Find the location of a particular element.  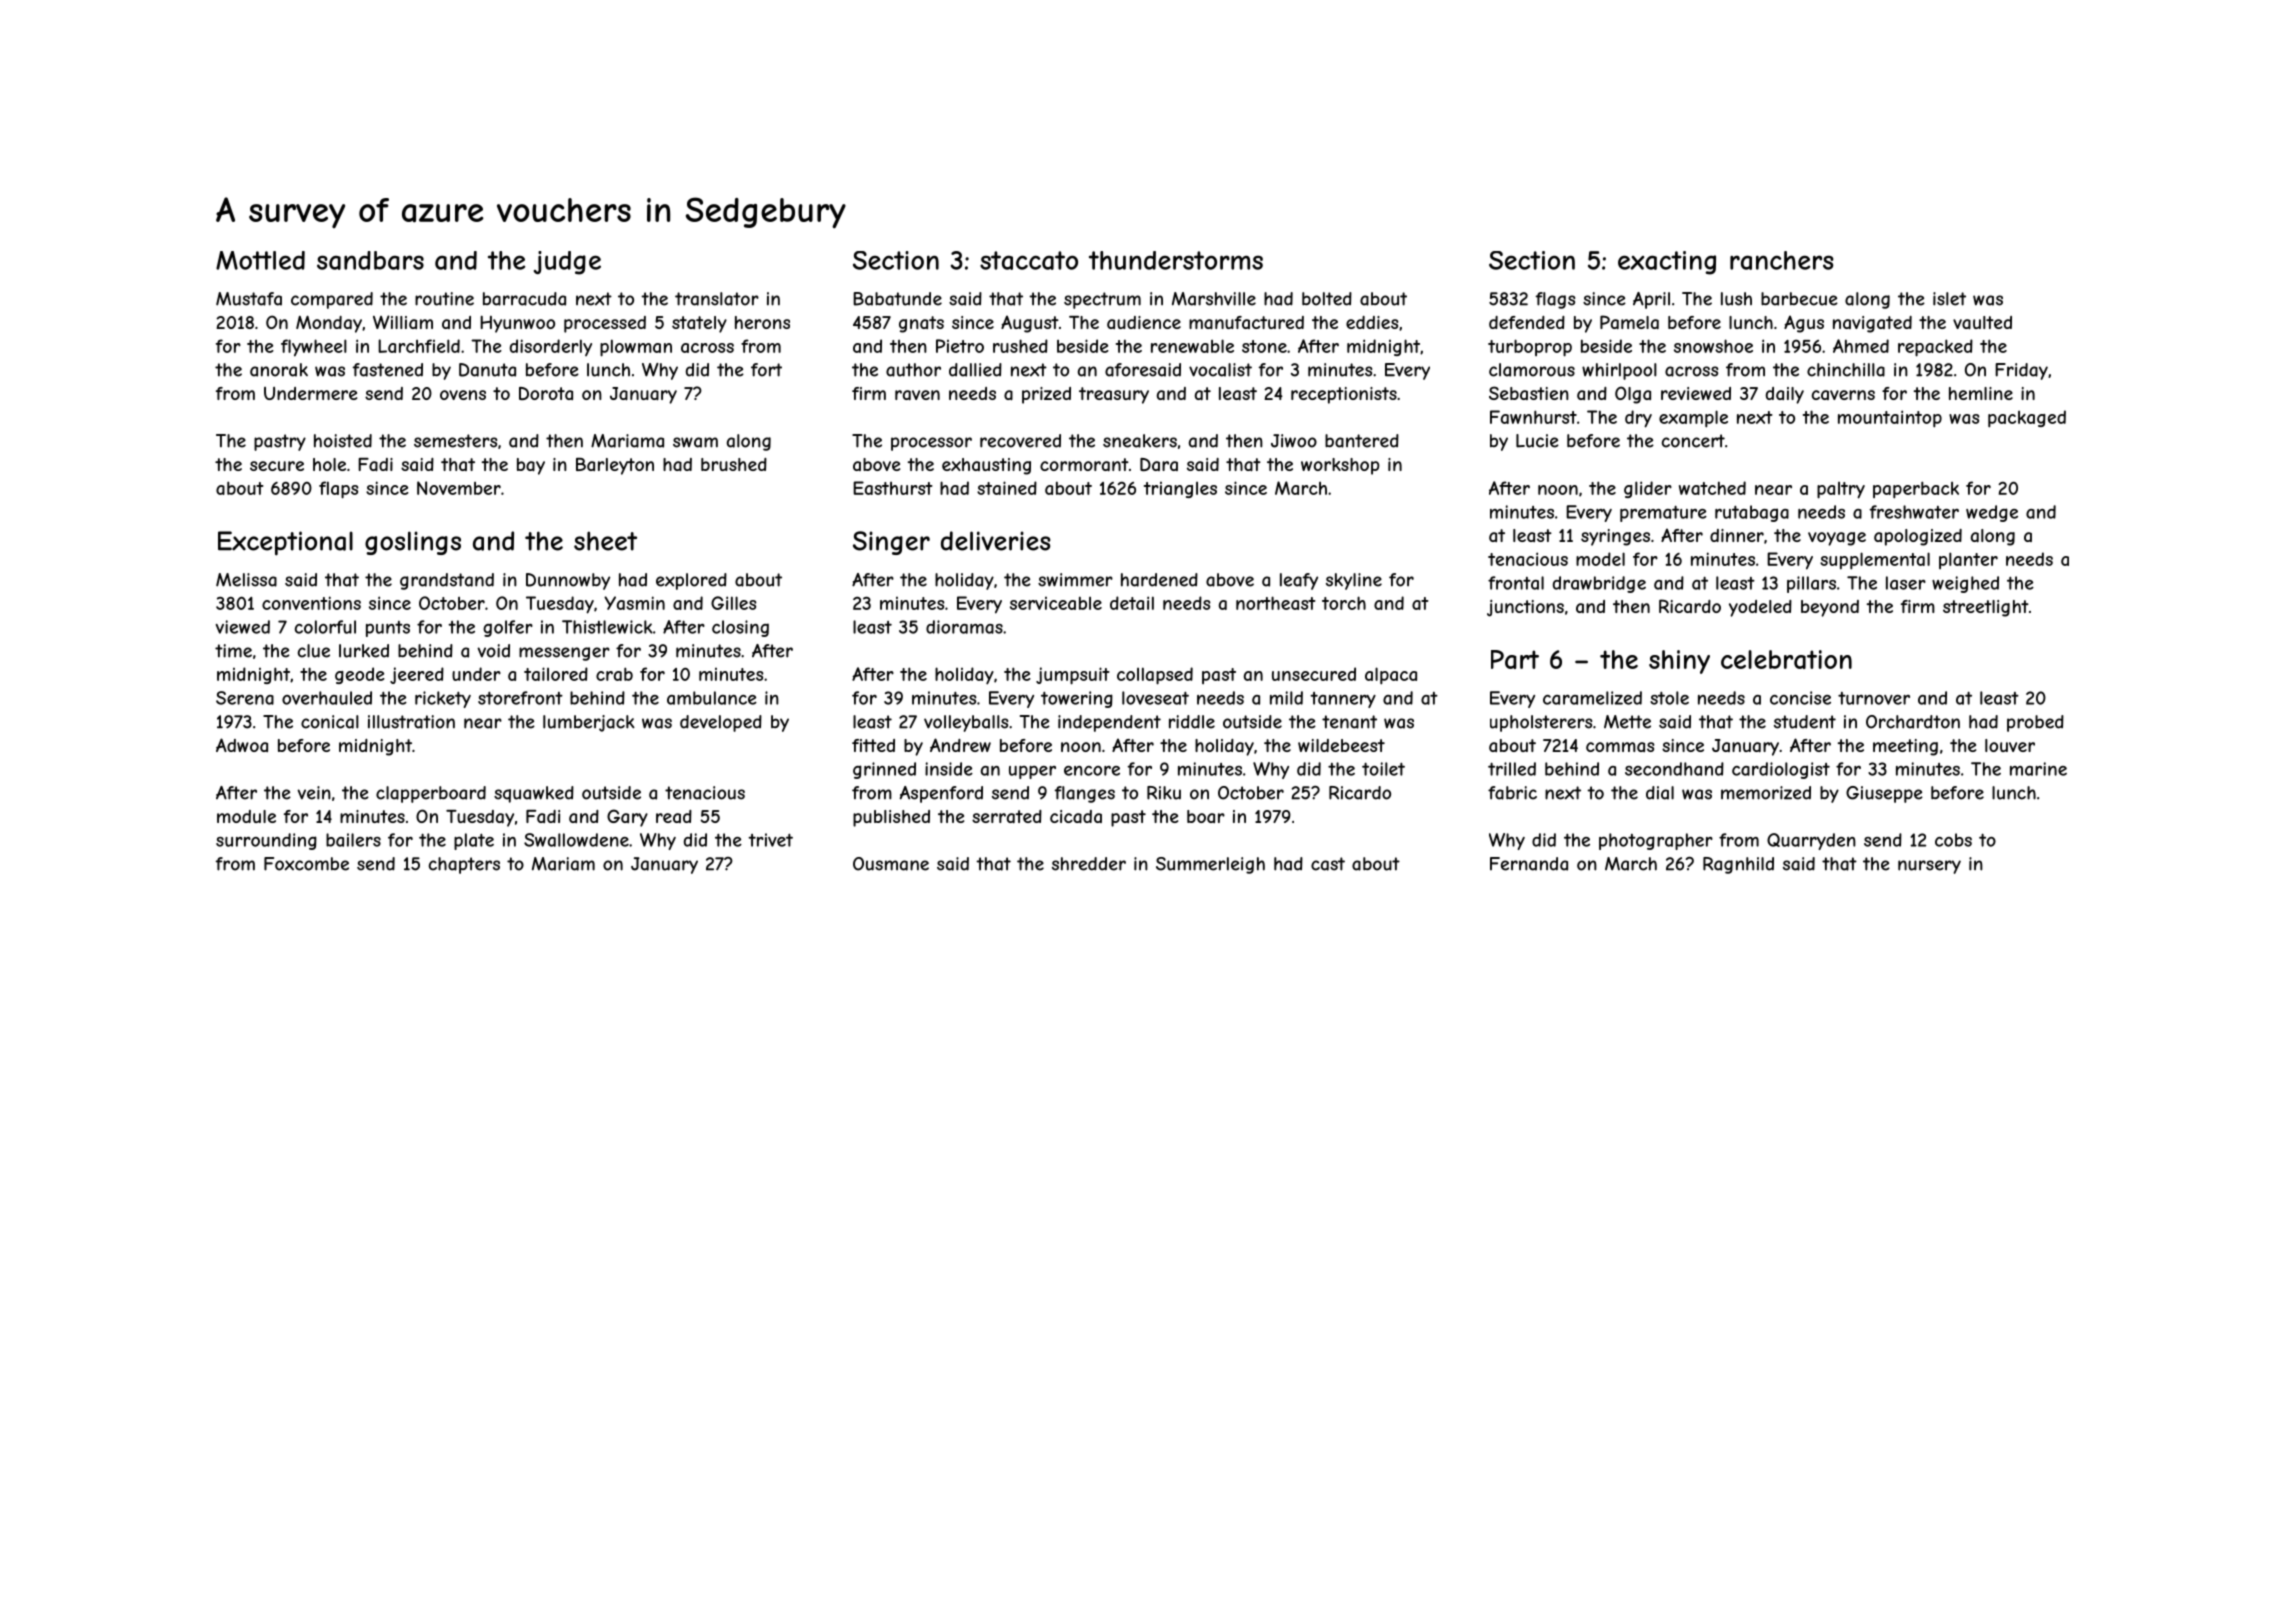

wedge is located at coordinates (1992, 513).
